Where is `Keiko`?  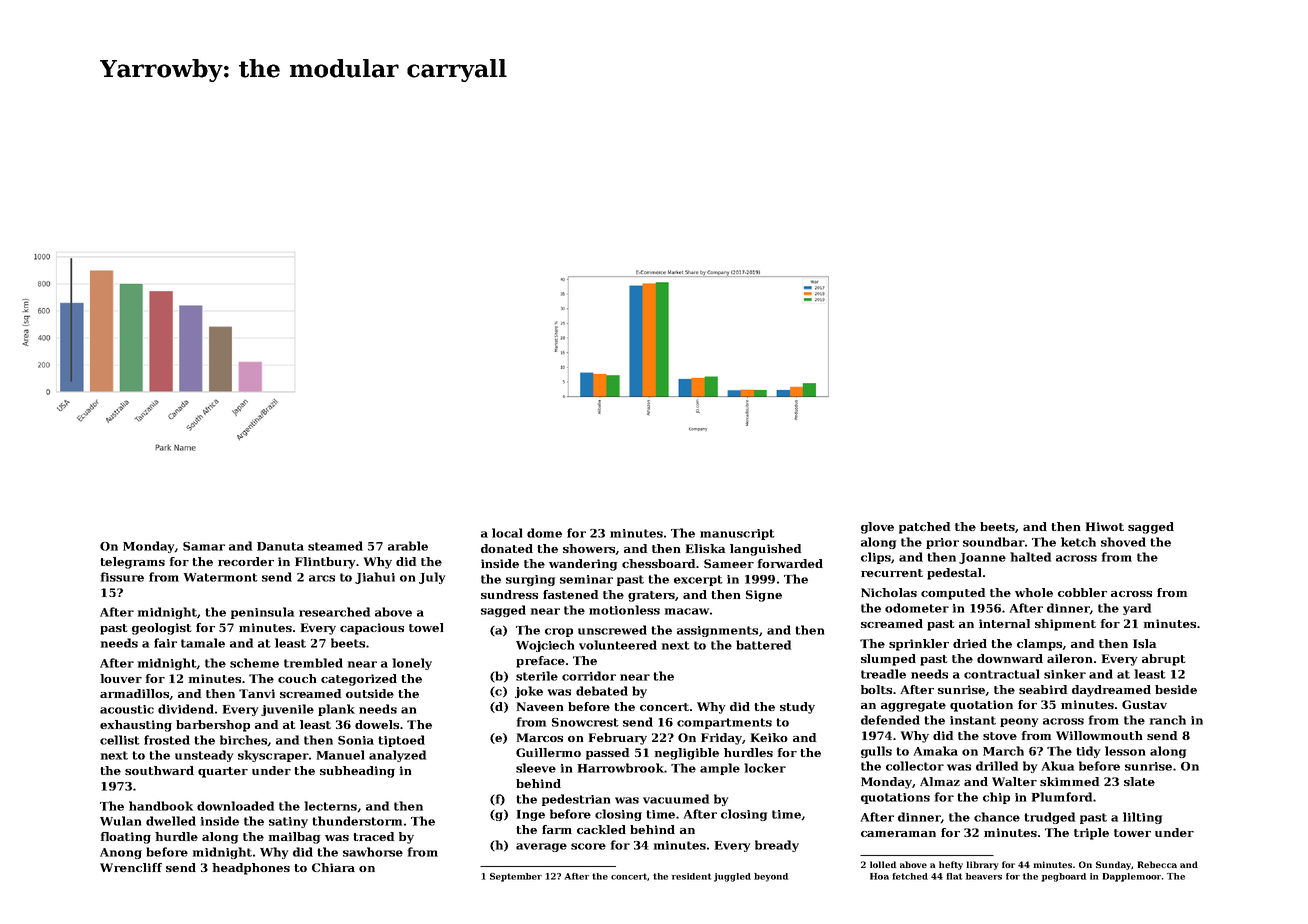 Keiko is located at coordinates (769, 737).
